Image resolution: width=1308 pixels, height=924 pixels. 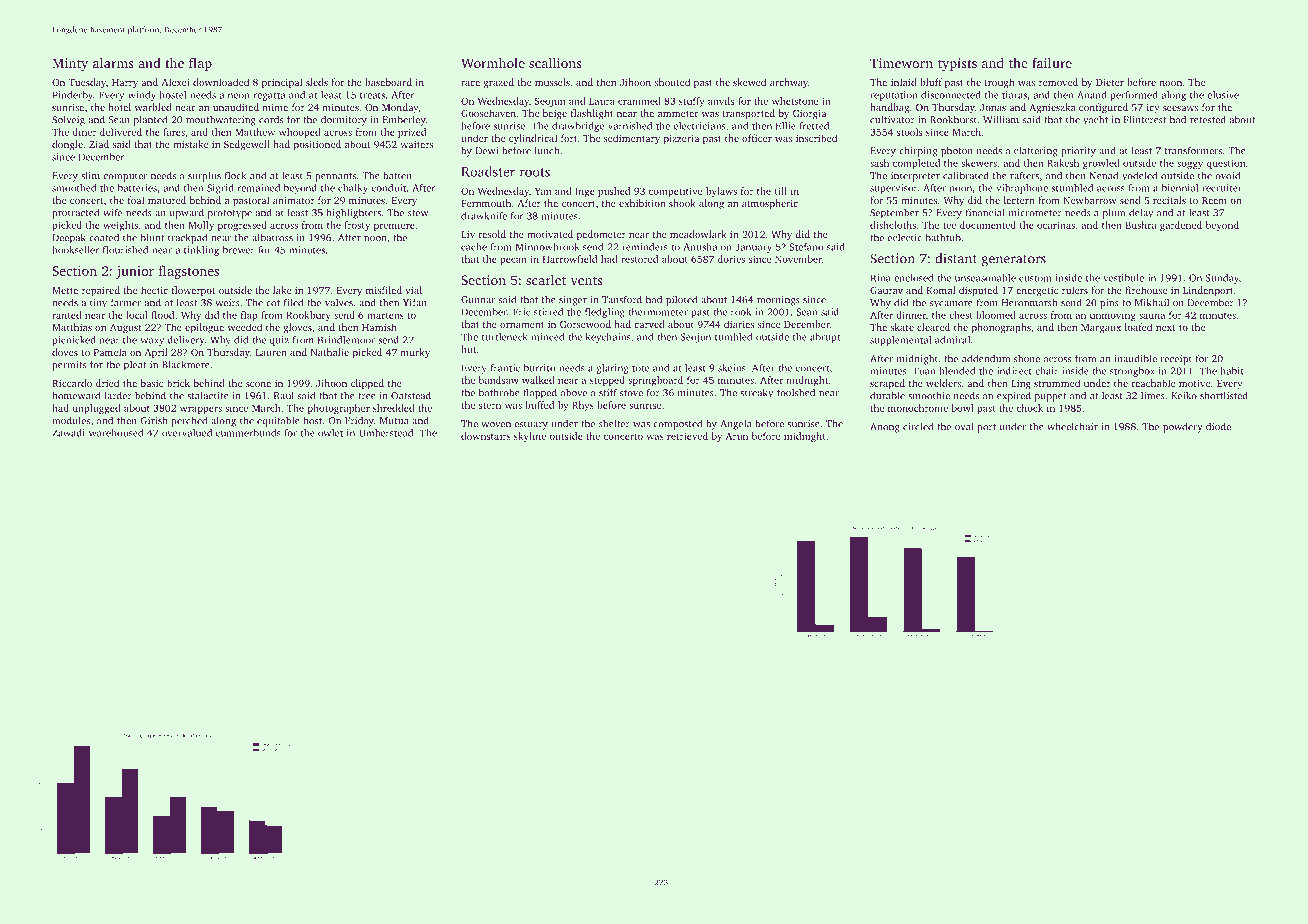 I want to click on pennants, so click(x=335, y=177).
